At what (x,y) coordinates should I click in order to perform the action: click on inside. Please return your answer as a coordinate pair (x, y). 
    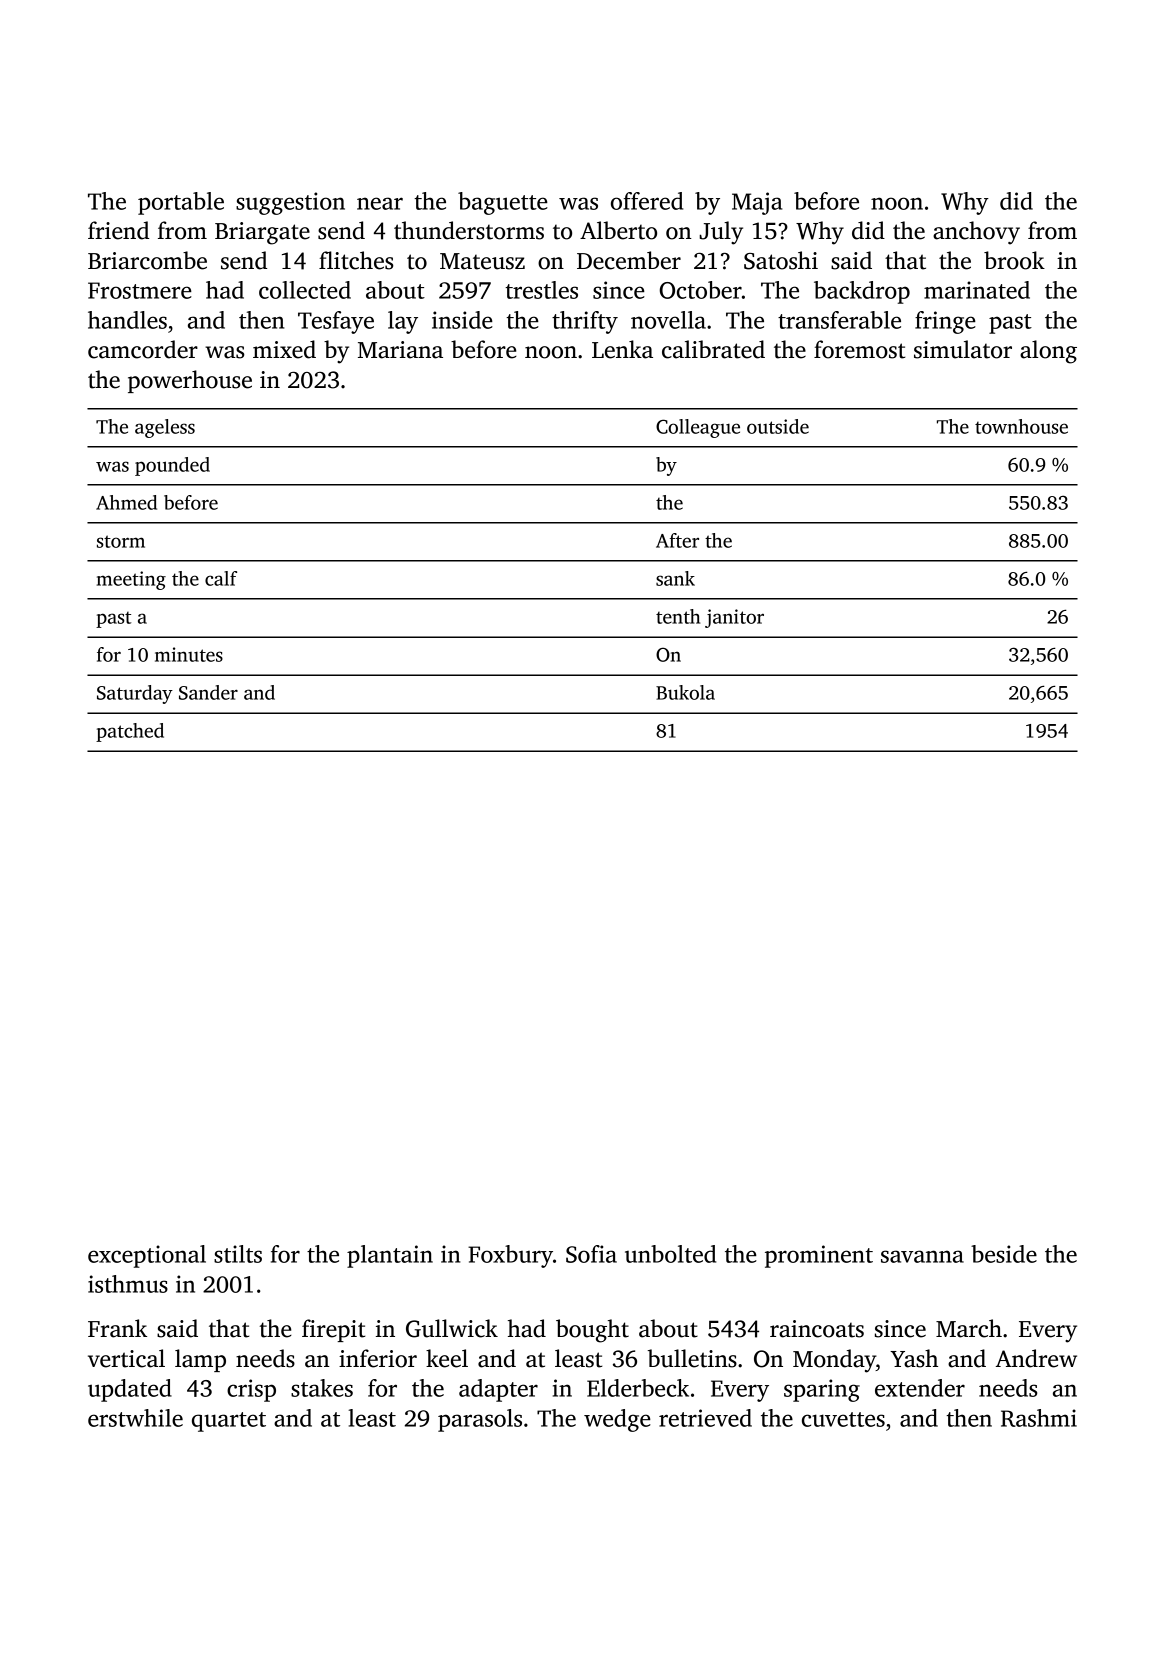
    Looking at the image, I should click on (462, 320).
